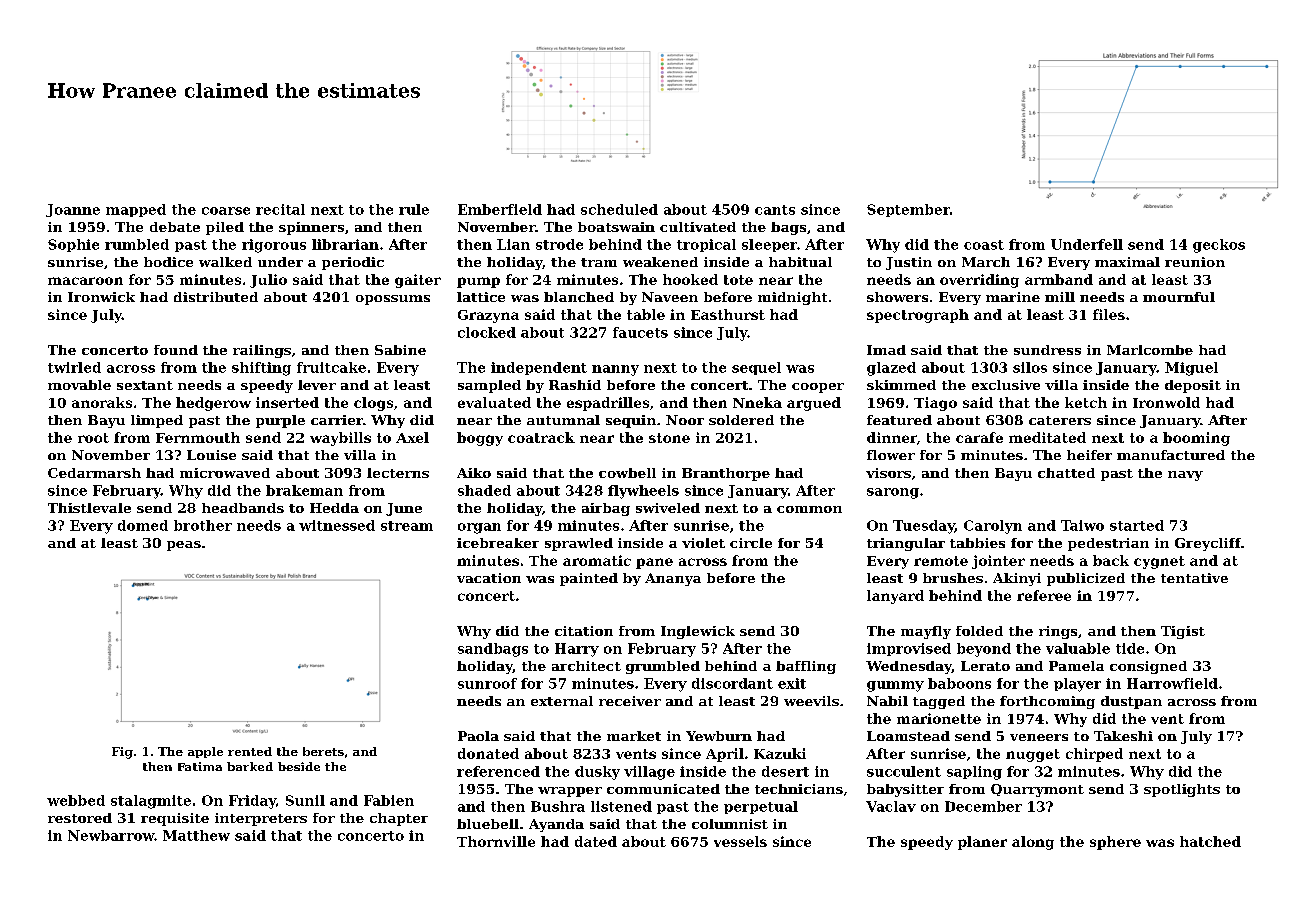 This document has width=1308, height=924. What do you see at coordinates (909, 263) in the document?
I see `Justin` at bounding box center [909, 263].
